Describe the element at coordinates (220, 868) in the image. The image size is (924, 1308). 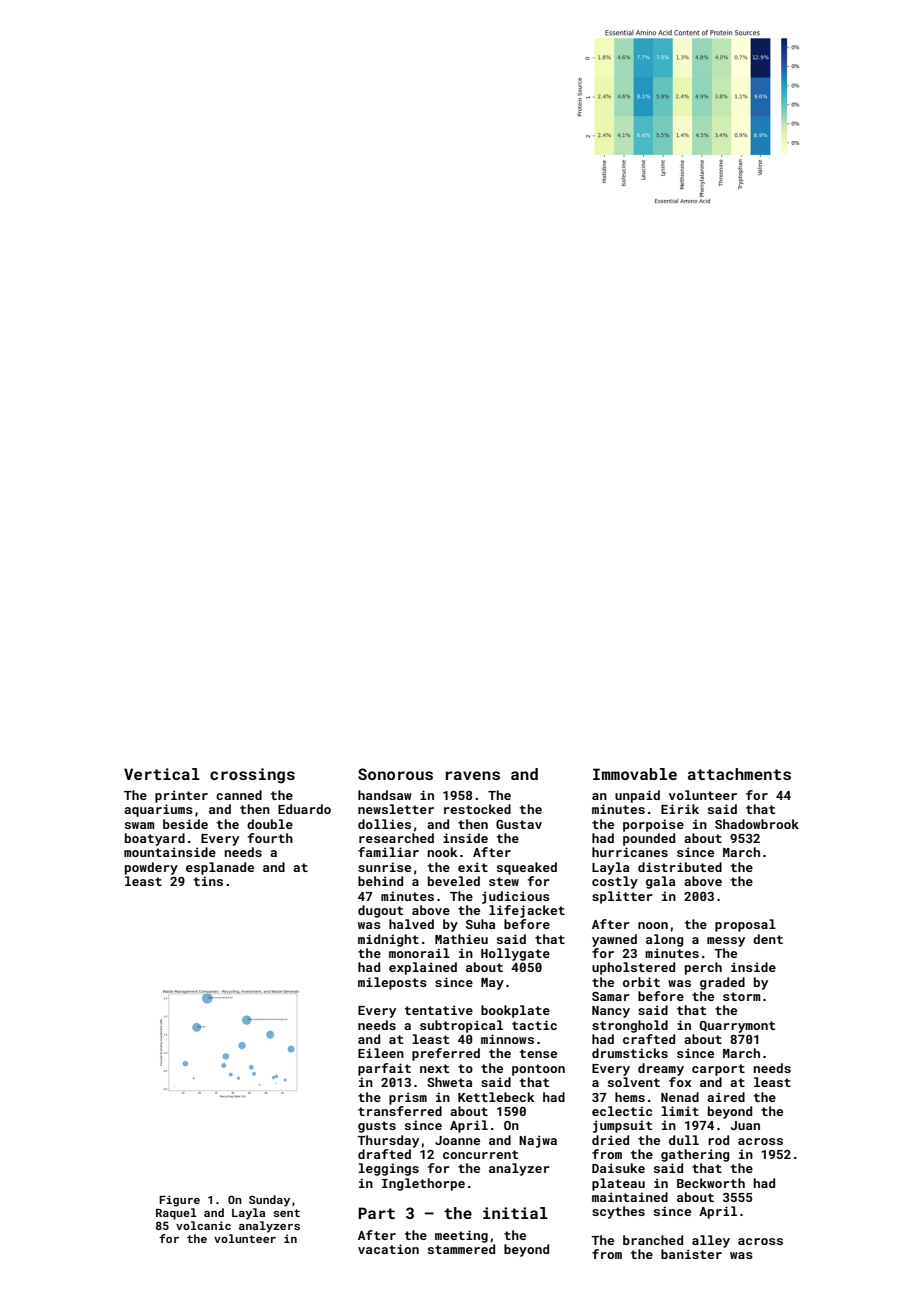
I see `esplanade` at that location.
